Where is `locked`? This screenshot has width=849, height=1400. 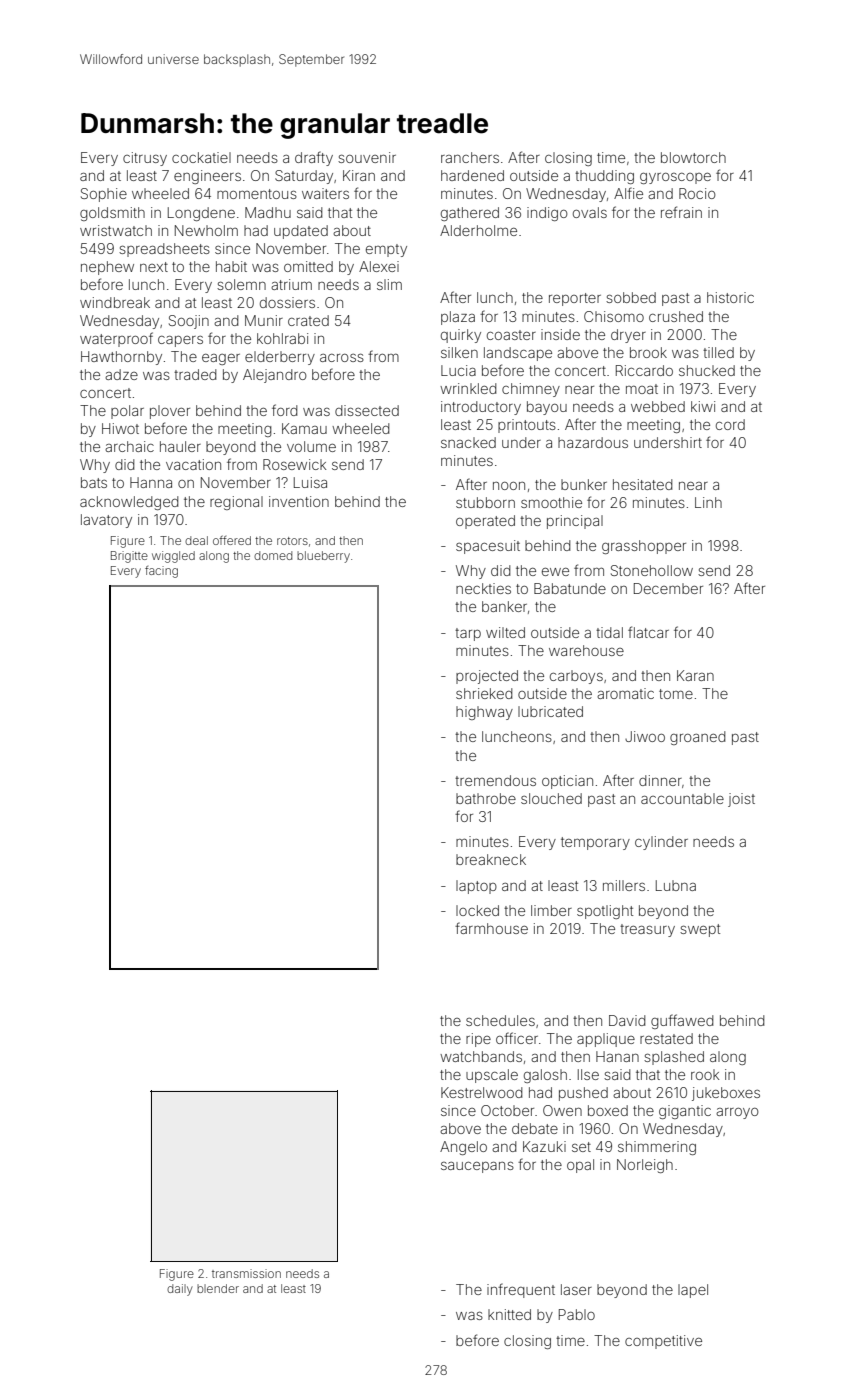 locked is located at coordinates (477, 910).
